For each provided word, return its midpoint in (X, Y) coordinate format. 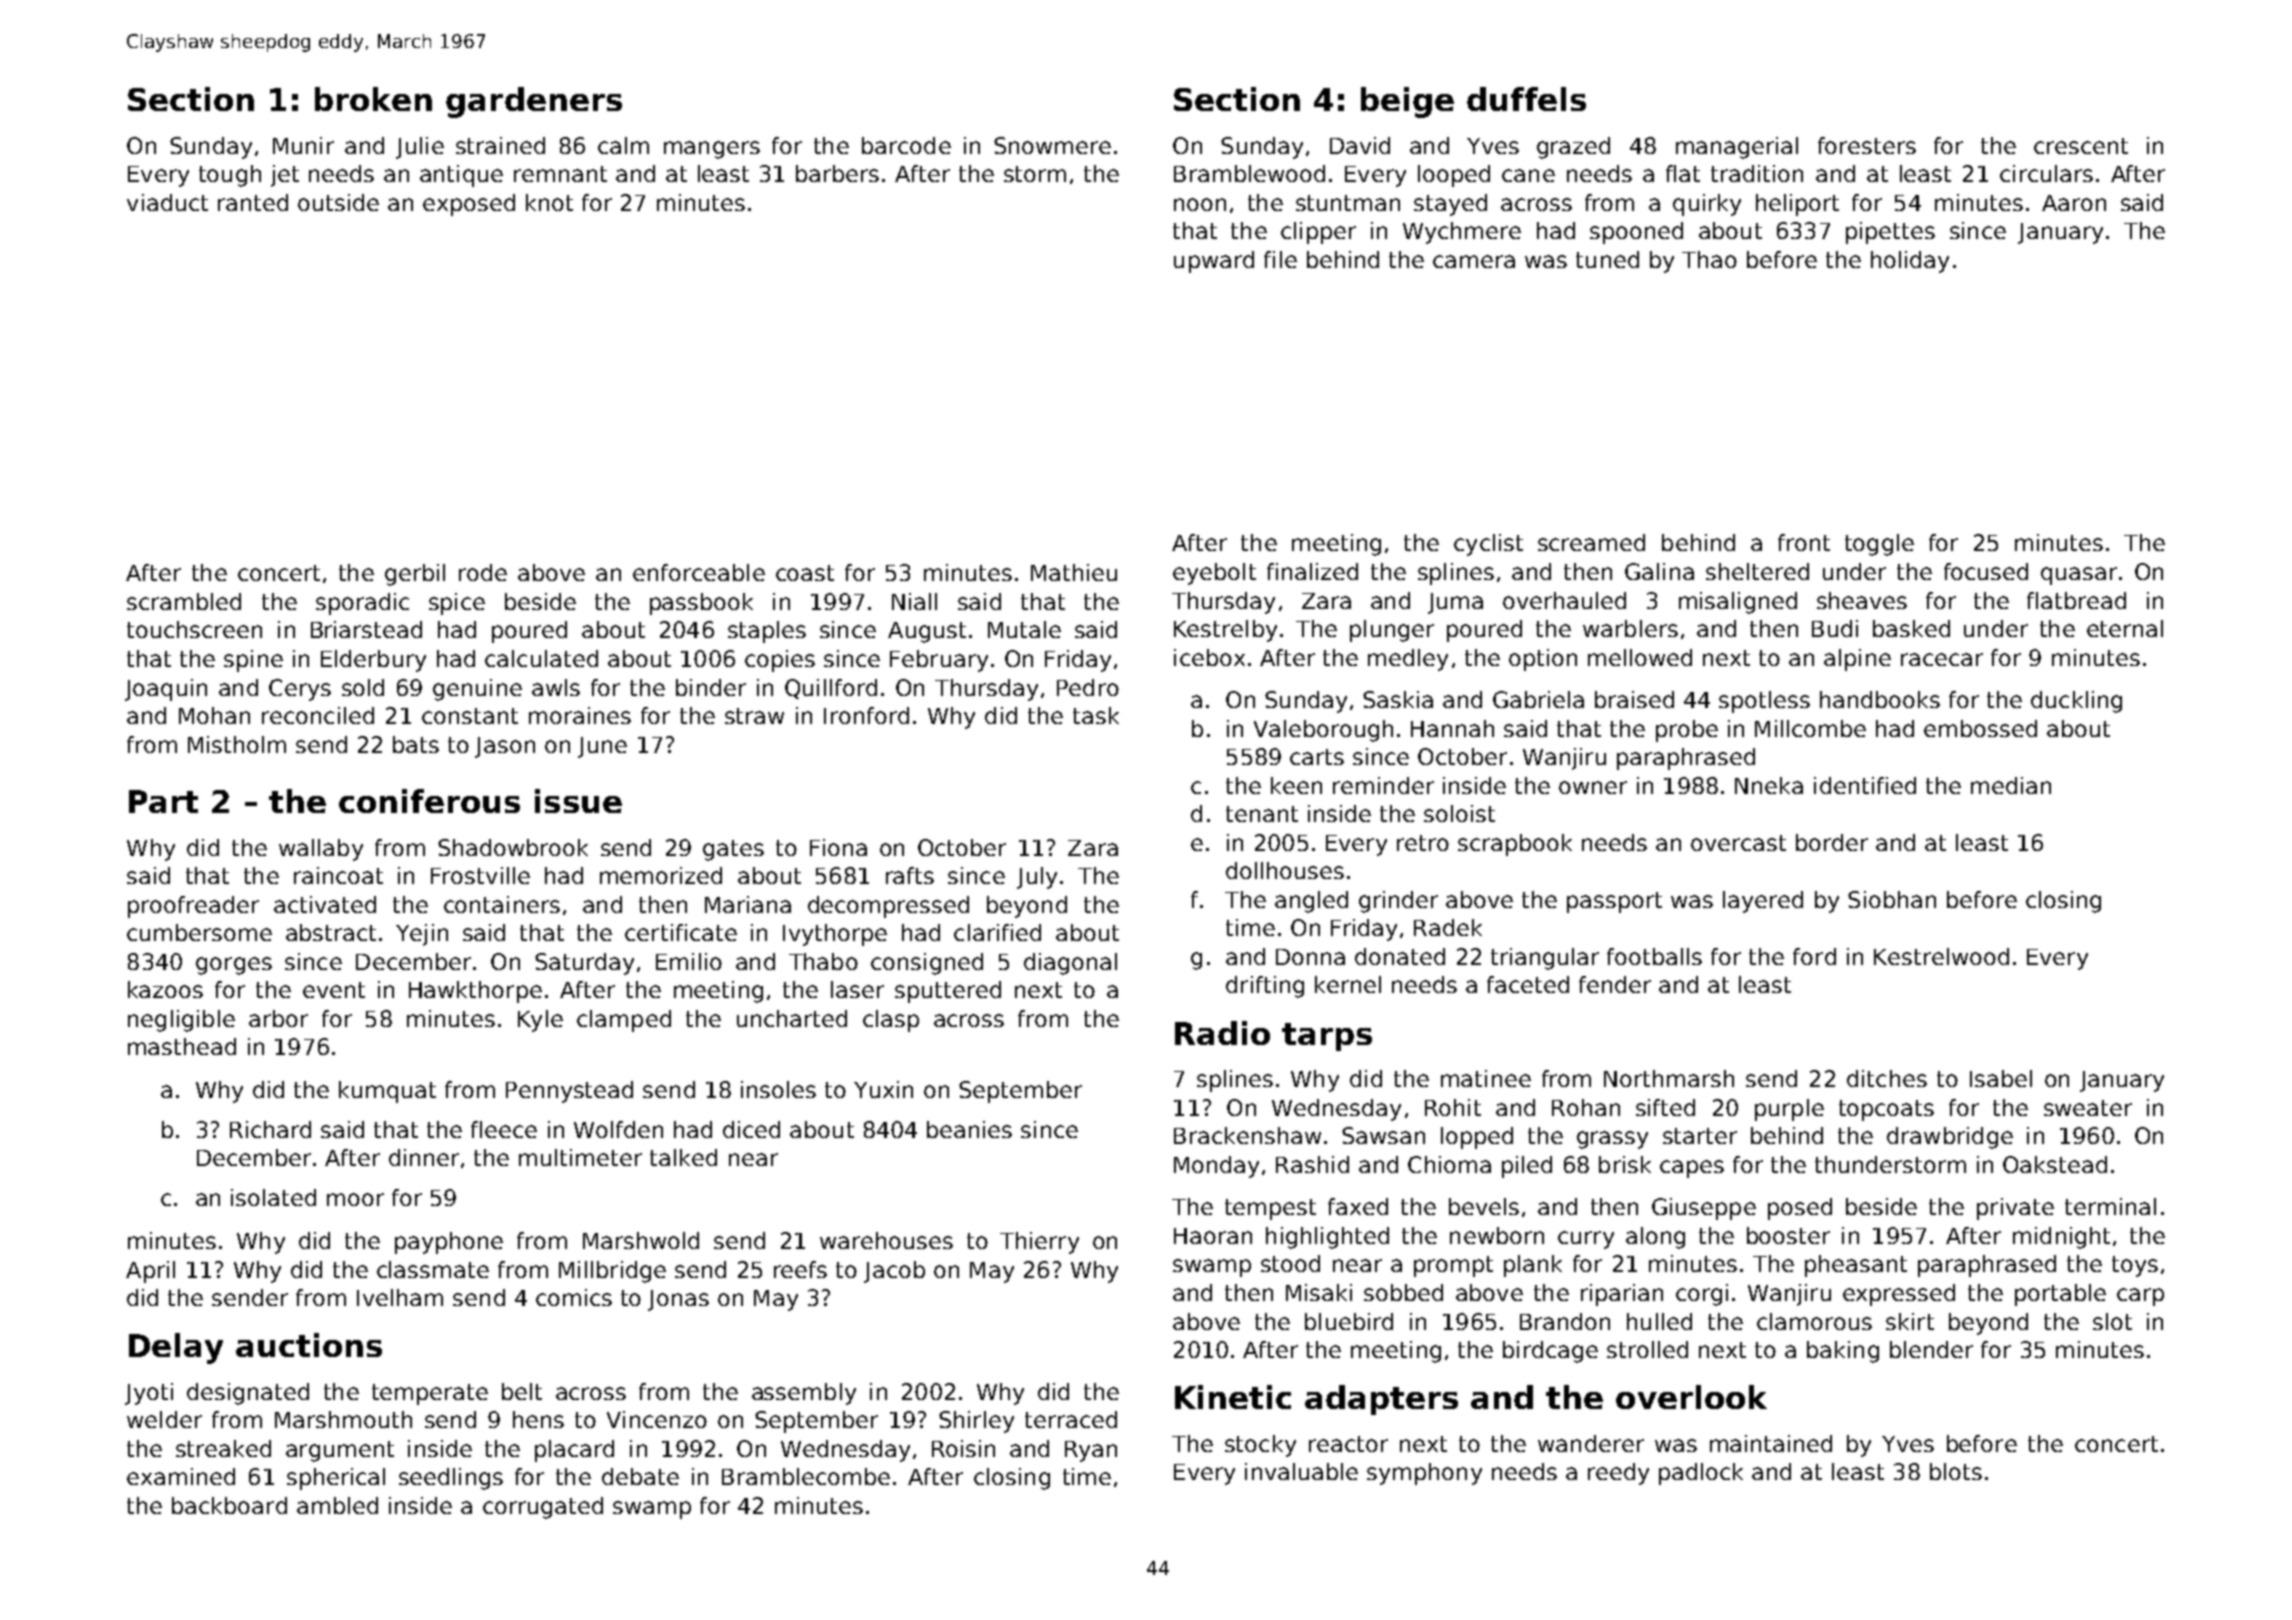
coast (805, 573)
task (1096, 715)
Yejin (422, 935)
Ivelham (400, 1297)
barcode (906, 145)
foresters (1867, 145)
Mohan (214, 715)
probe (1687, 731)
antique (461, 176)
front (1804, 542)
